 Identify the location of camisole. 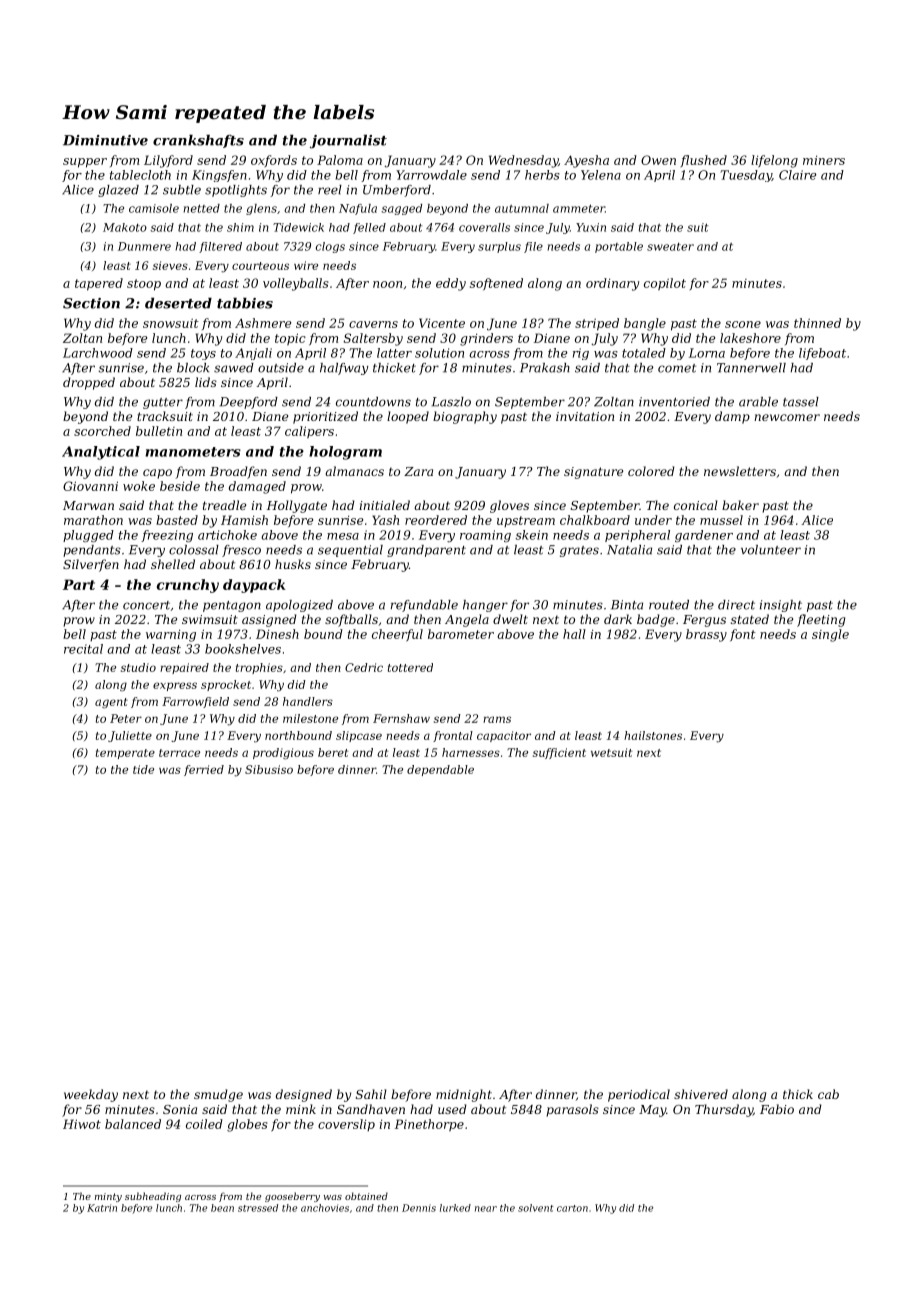
(154, 208).
